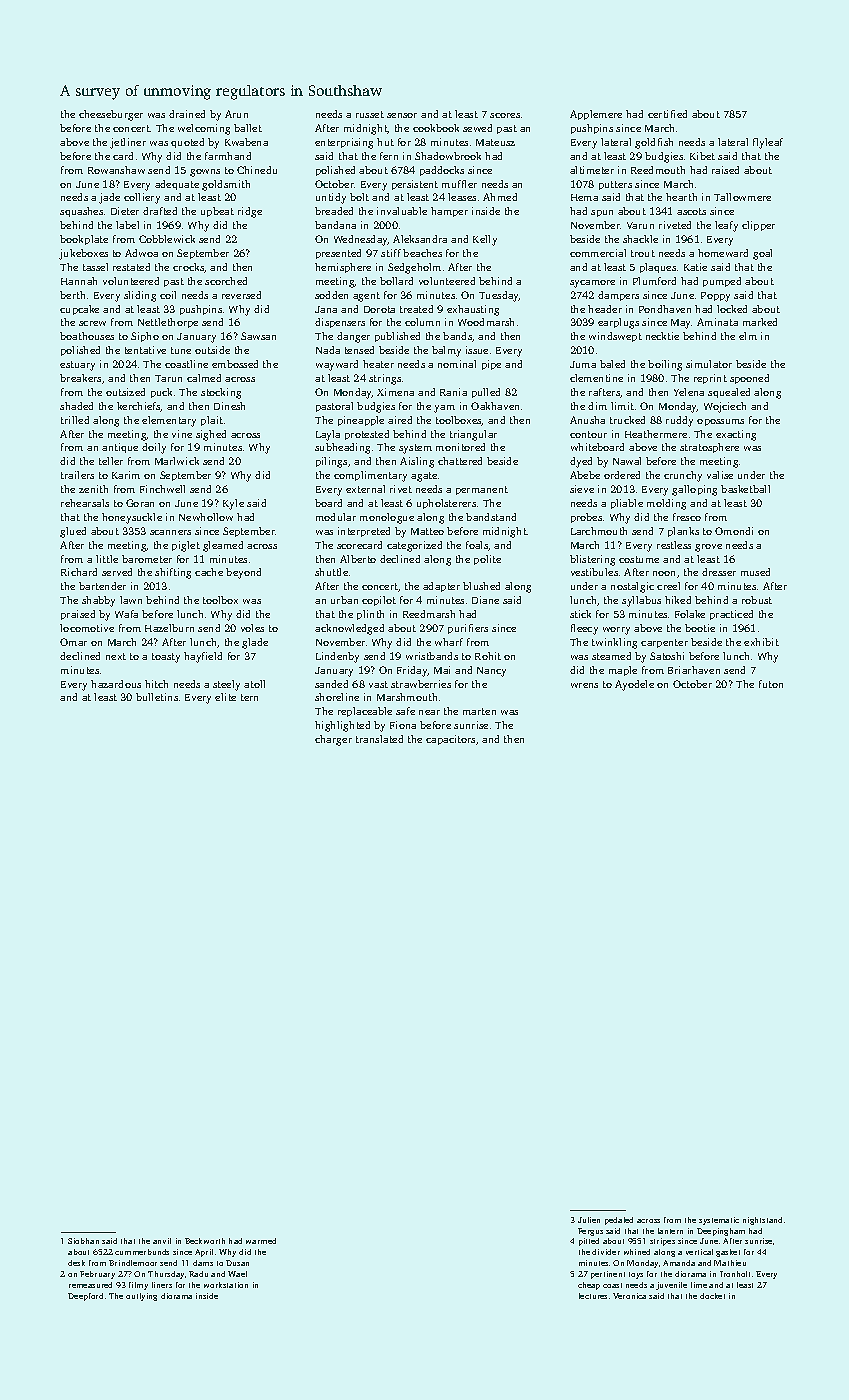 The width and height of the screenshot is (849, 1400). I want to click on scores, so click(505, 115).
